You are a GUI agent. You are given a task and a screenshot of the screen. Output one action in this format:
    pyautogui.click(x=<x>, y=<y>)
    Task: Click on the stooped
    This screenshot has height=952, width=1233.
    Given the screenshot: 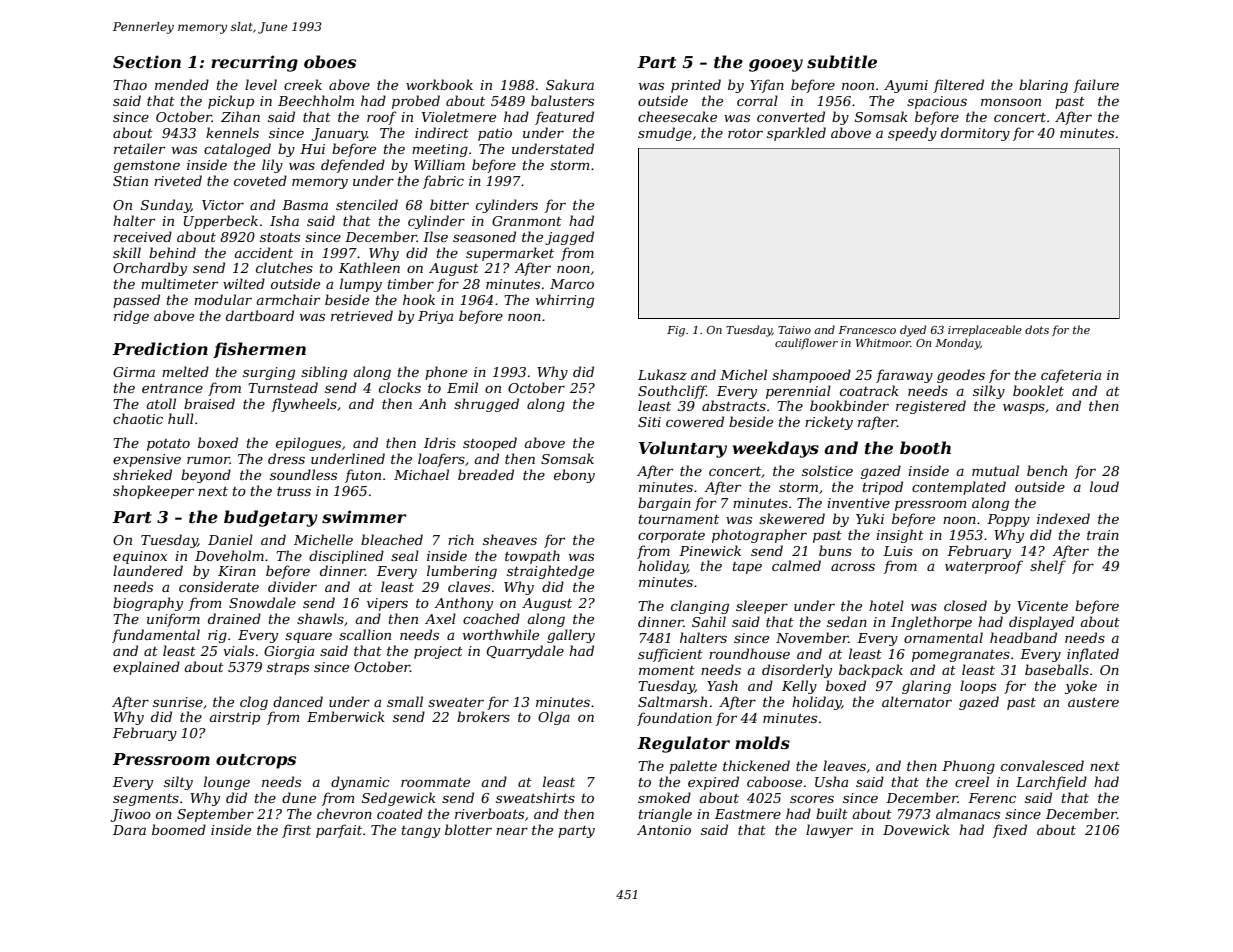 What is the action you would take?
    pyautogui.click(x=490, y=444)
